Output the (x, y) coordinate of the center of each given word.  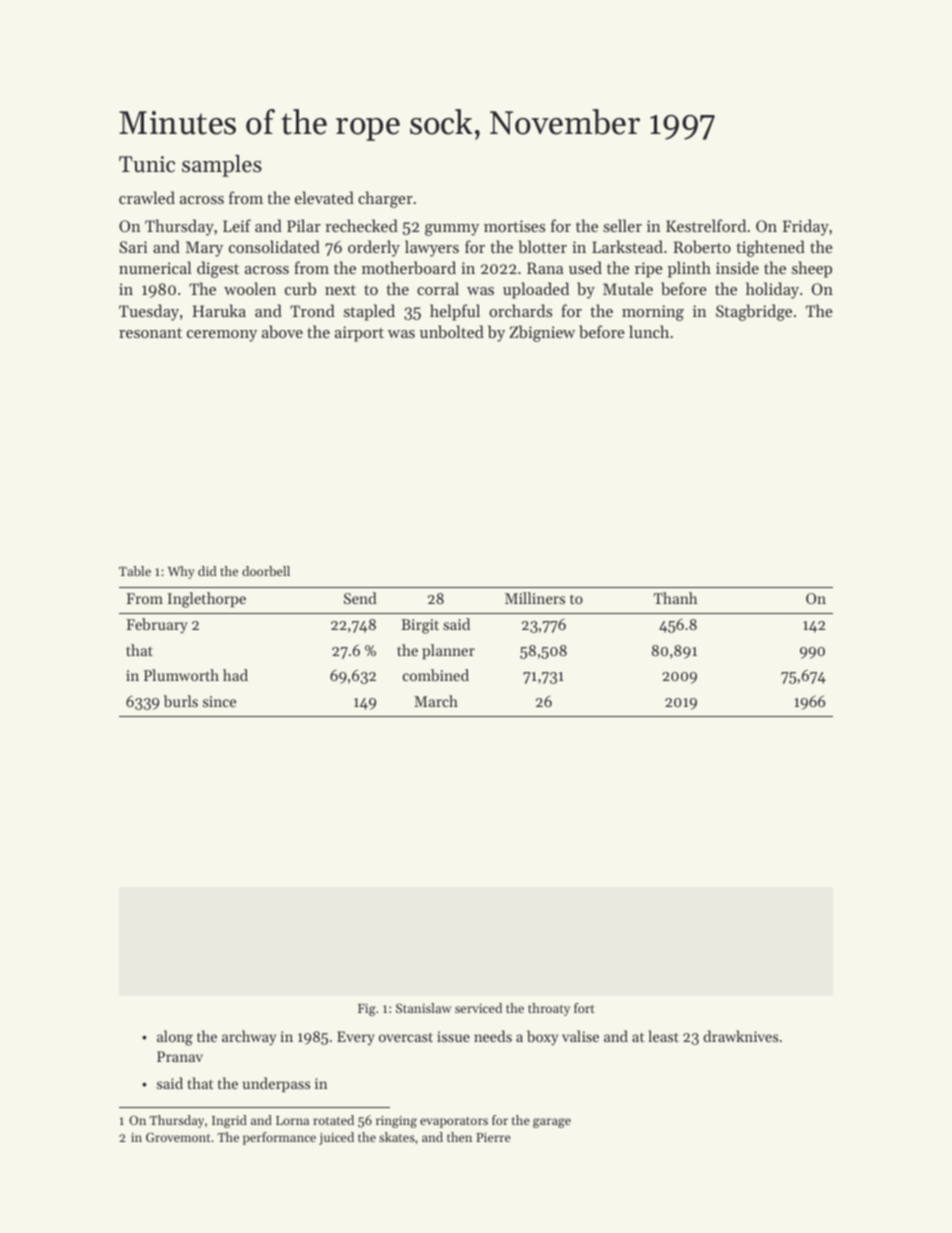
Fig (367, 1010)
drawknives (740, 1036)
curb (300, 288)
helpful (455, 312)
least (663, 1036)
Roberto (702, 246)
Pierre (493, 1137)
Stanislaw (423, 1008)
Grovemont (178, 1137)
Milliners (535, 598)
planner (448, 651)
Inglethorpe (207, 600)
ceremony (222, 336)
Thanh (675, 598)
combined (436, 675)
